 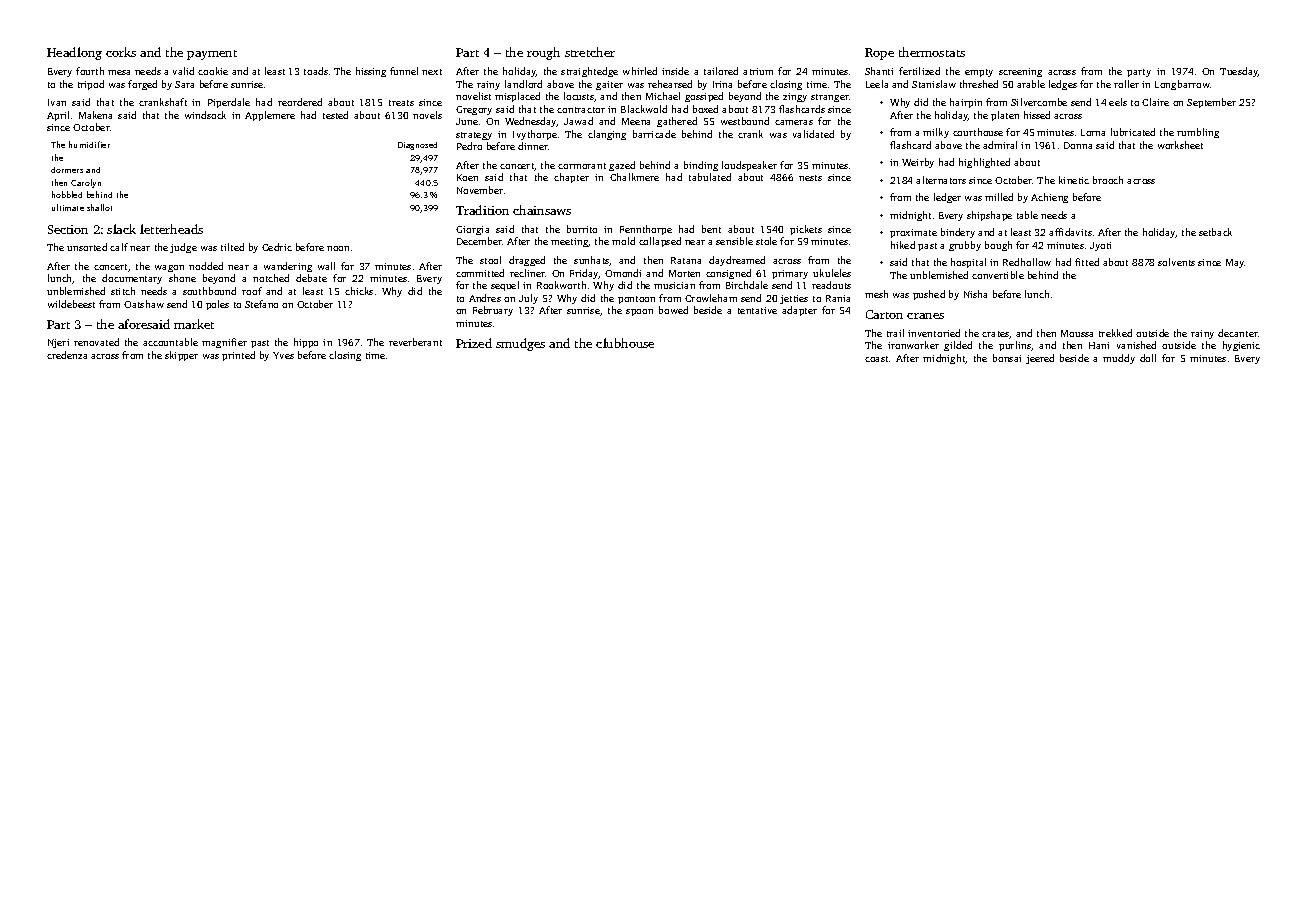 I want to click on Tuesday, so click(x=1239, y=72).
